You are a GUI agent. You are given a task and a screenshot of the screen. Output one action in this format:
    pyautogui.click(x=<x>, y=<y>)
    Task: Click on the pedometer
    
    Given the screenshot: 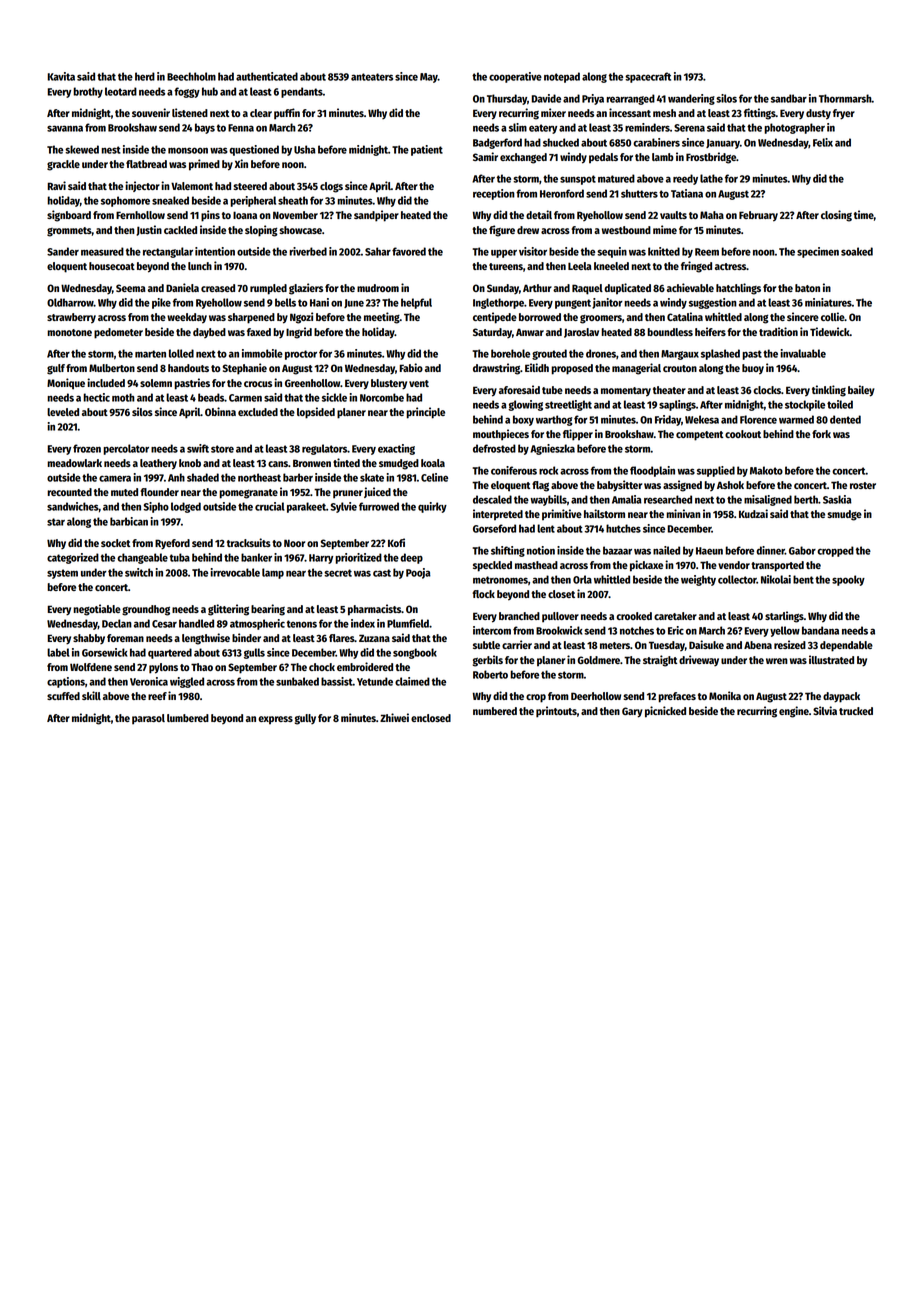 What is the action you would take?
    pyautogui.click(x=118, y=333)
